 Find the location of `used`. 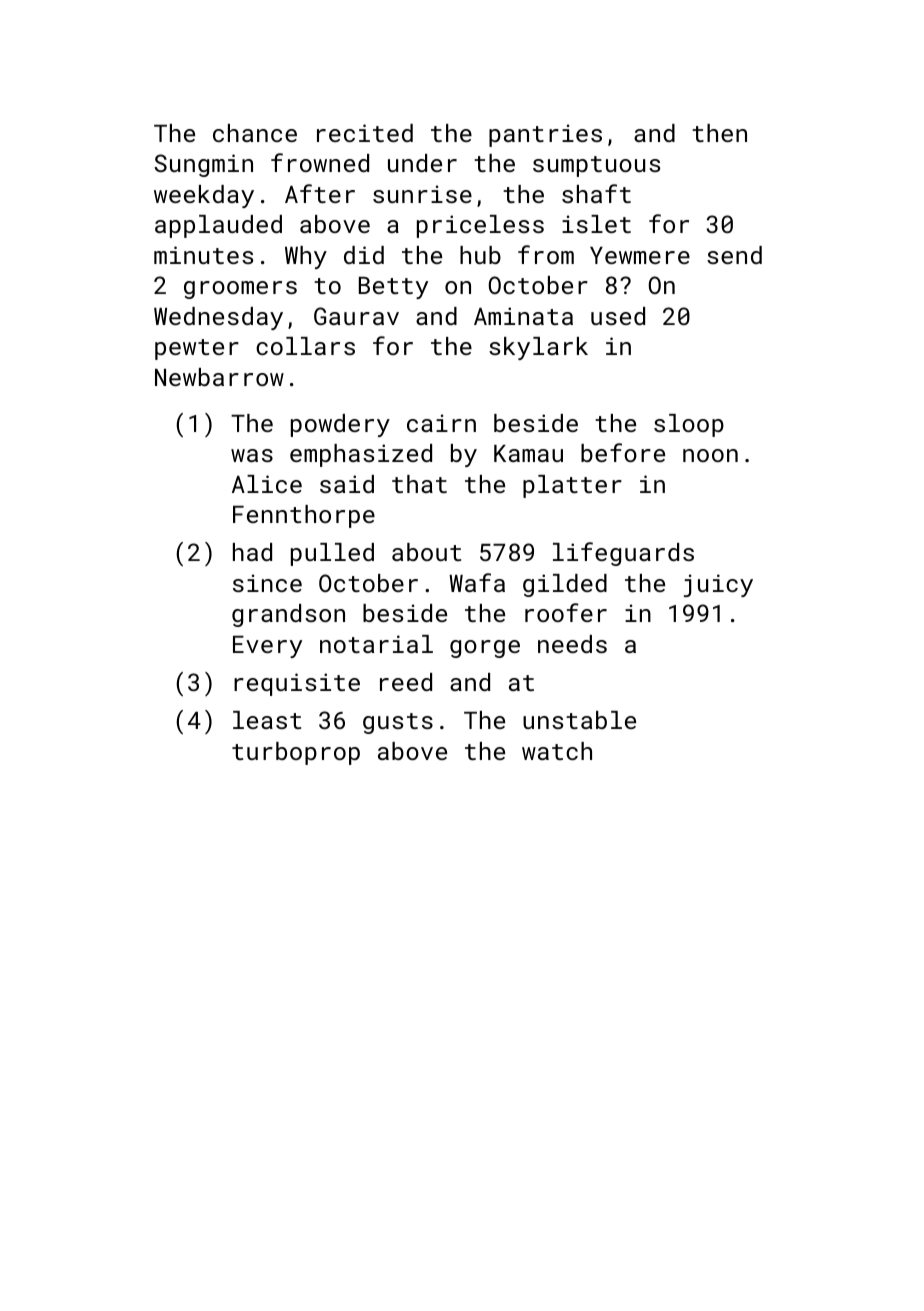

used is located at coordinates (618, 316).
